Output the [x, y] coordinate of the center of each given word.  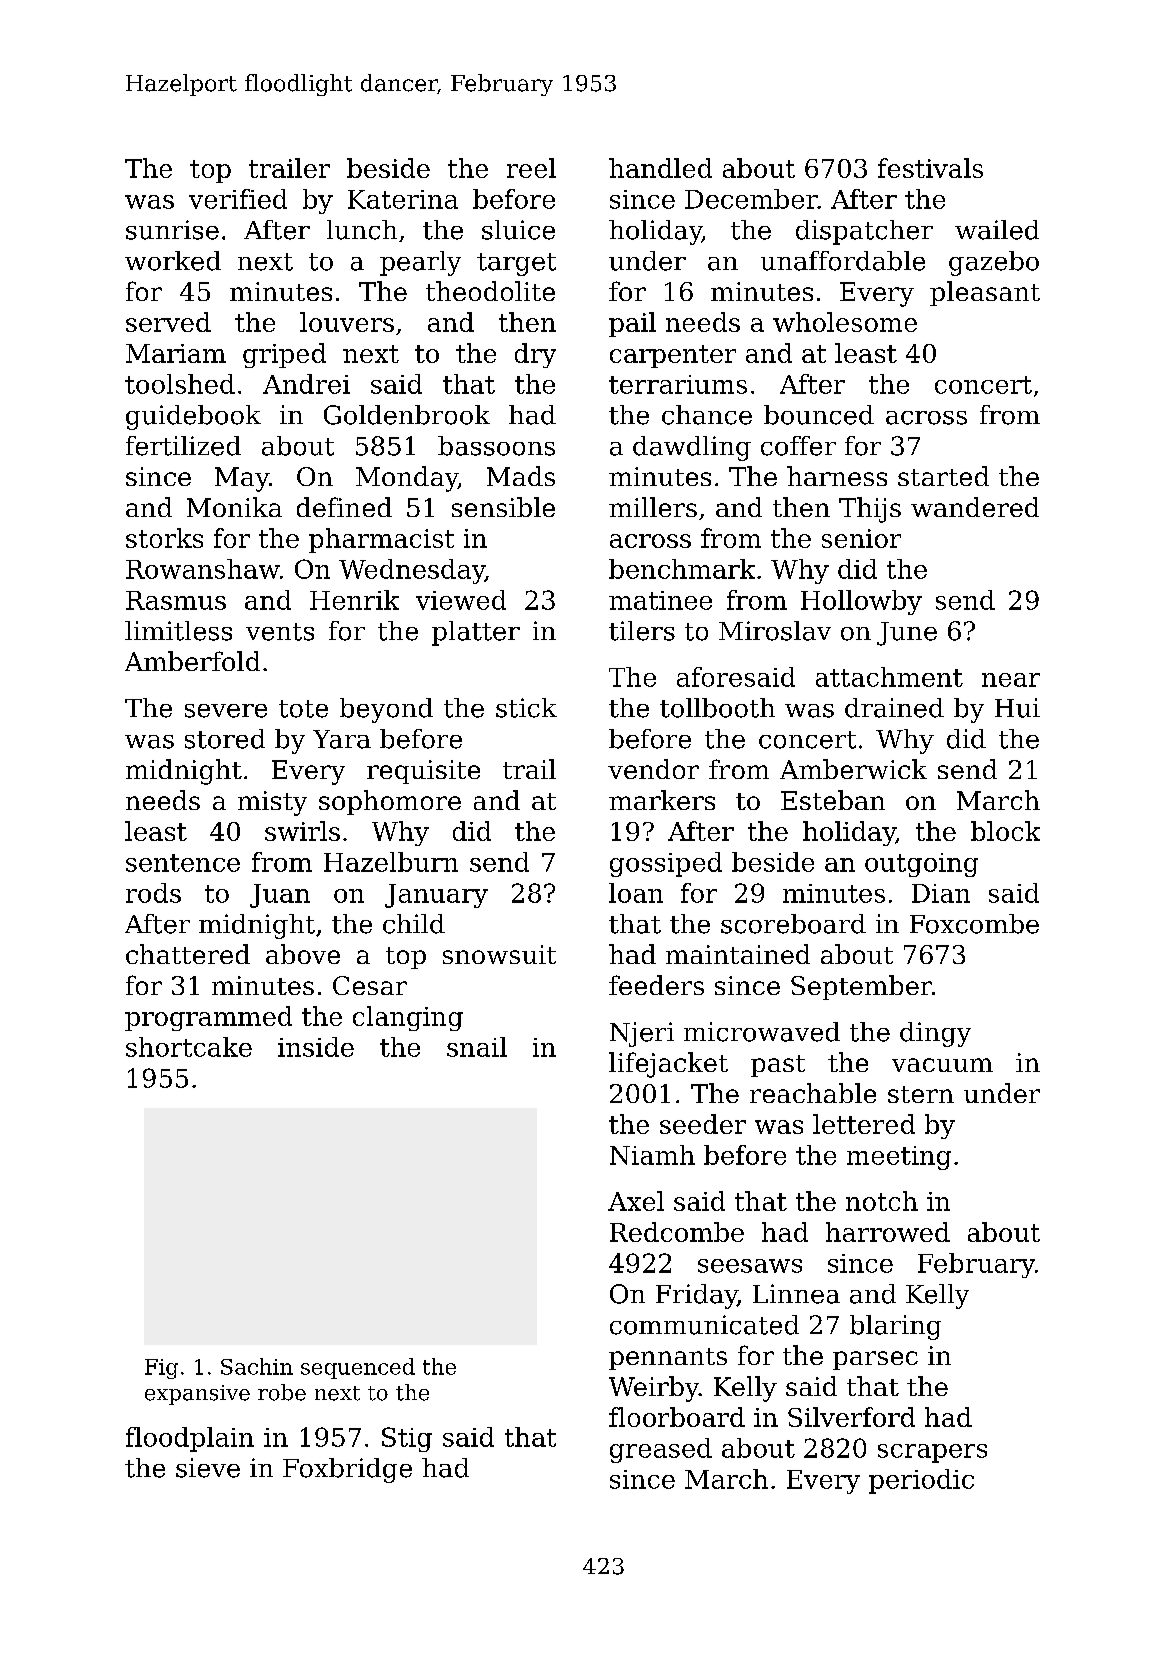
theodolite [490, 291]
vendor [653, 769]
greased [661, 1450]
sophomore [390, 802]
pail [632, 324]
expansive [197, 1395]
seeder [703, 1124]
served [168, 322]
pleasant [985, 293]
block [1005, 831]
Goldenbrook [407, 415]
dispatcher [864, 232]
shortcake [189, 1047]
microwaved [762, 1032]
